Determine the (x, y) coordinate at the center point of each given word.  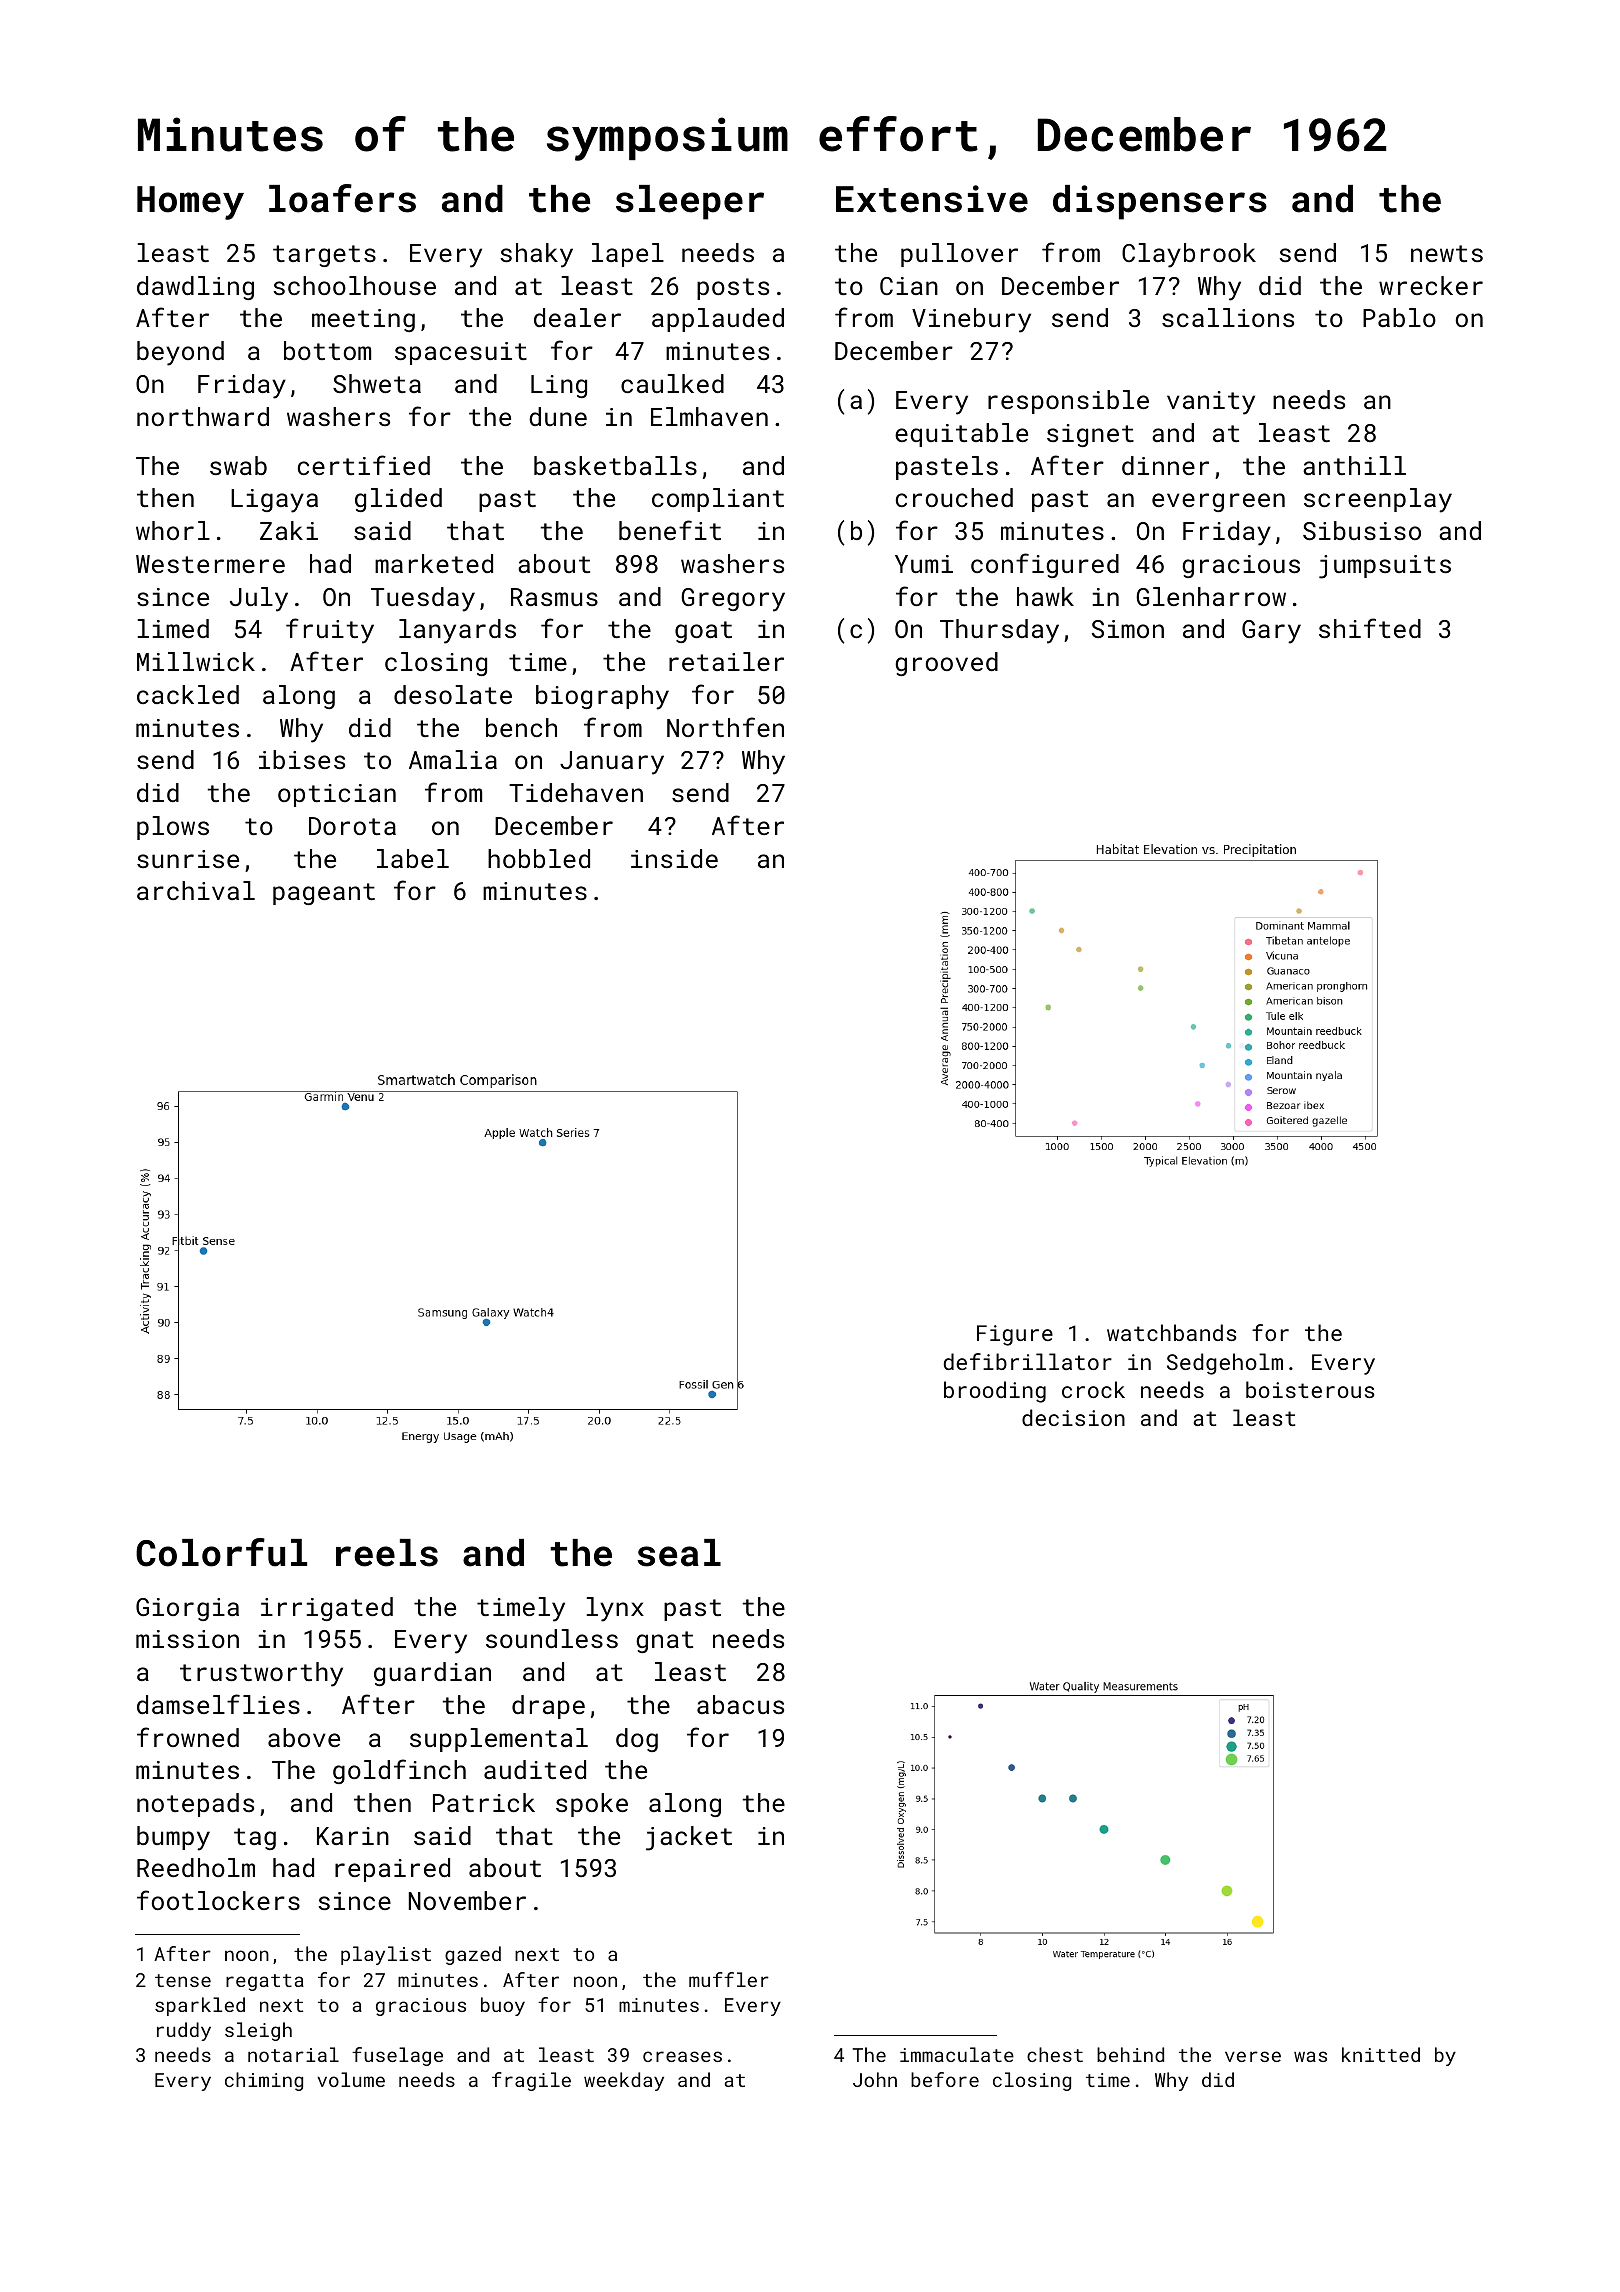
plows (173, 828)
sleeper (690, 202)
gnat (664, 1642)
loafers (342, 198)
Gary (1271, 632)
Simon (1128, 629)
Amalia (453, 759)
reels (387, 1553)
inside (674, 858)
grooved (946, 664)
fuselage (397, 2056)
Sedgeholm (1225, 1364)
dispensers (1160, 202)
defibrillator (1028, 1361)
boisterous (1310, 1389)
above (304, 1737)
